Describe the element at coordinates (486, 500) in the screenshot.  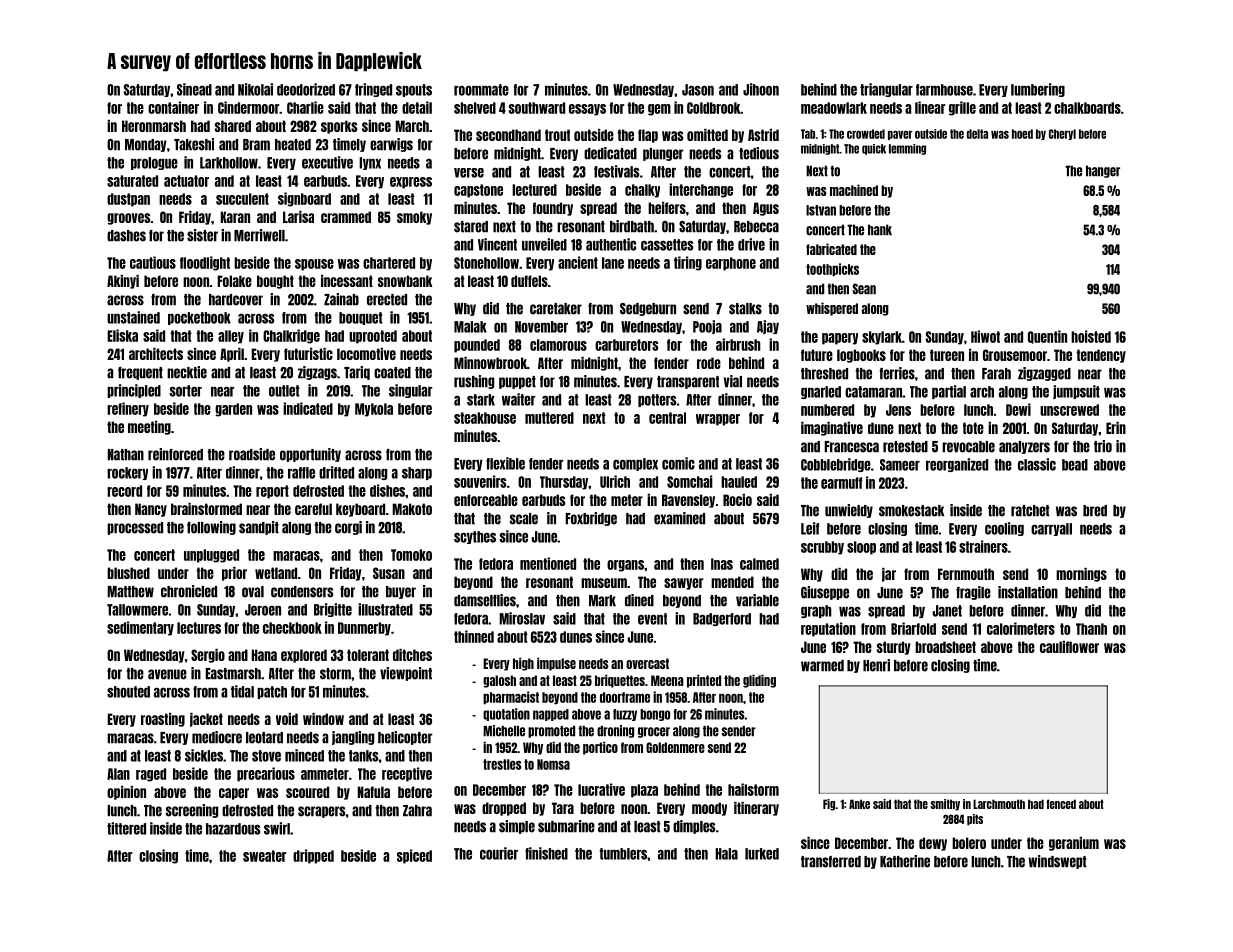
I see `enforceable` at that location.
